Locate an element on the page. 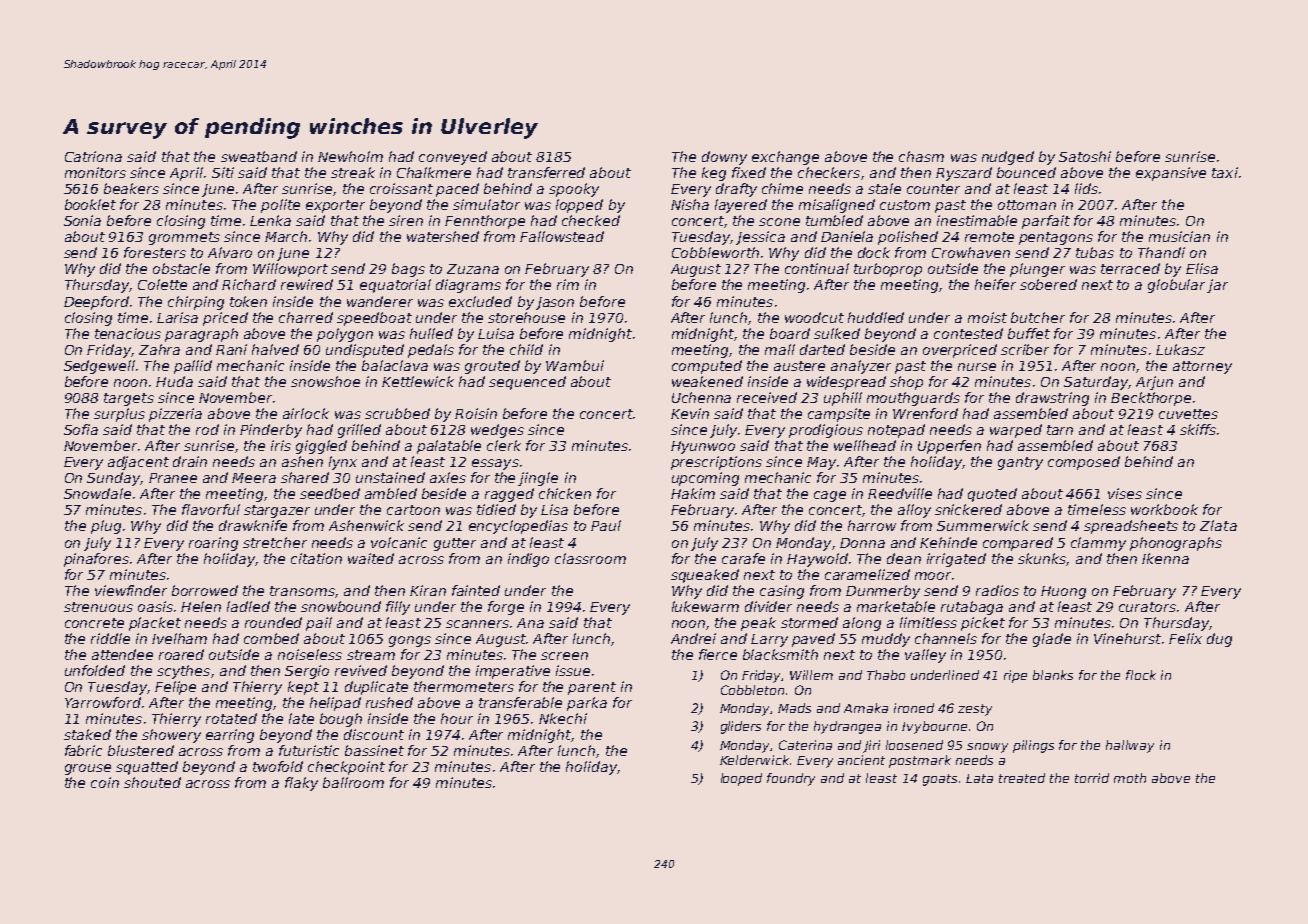  heifer is located at coordinates (995, 284).
